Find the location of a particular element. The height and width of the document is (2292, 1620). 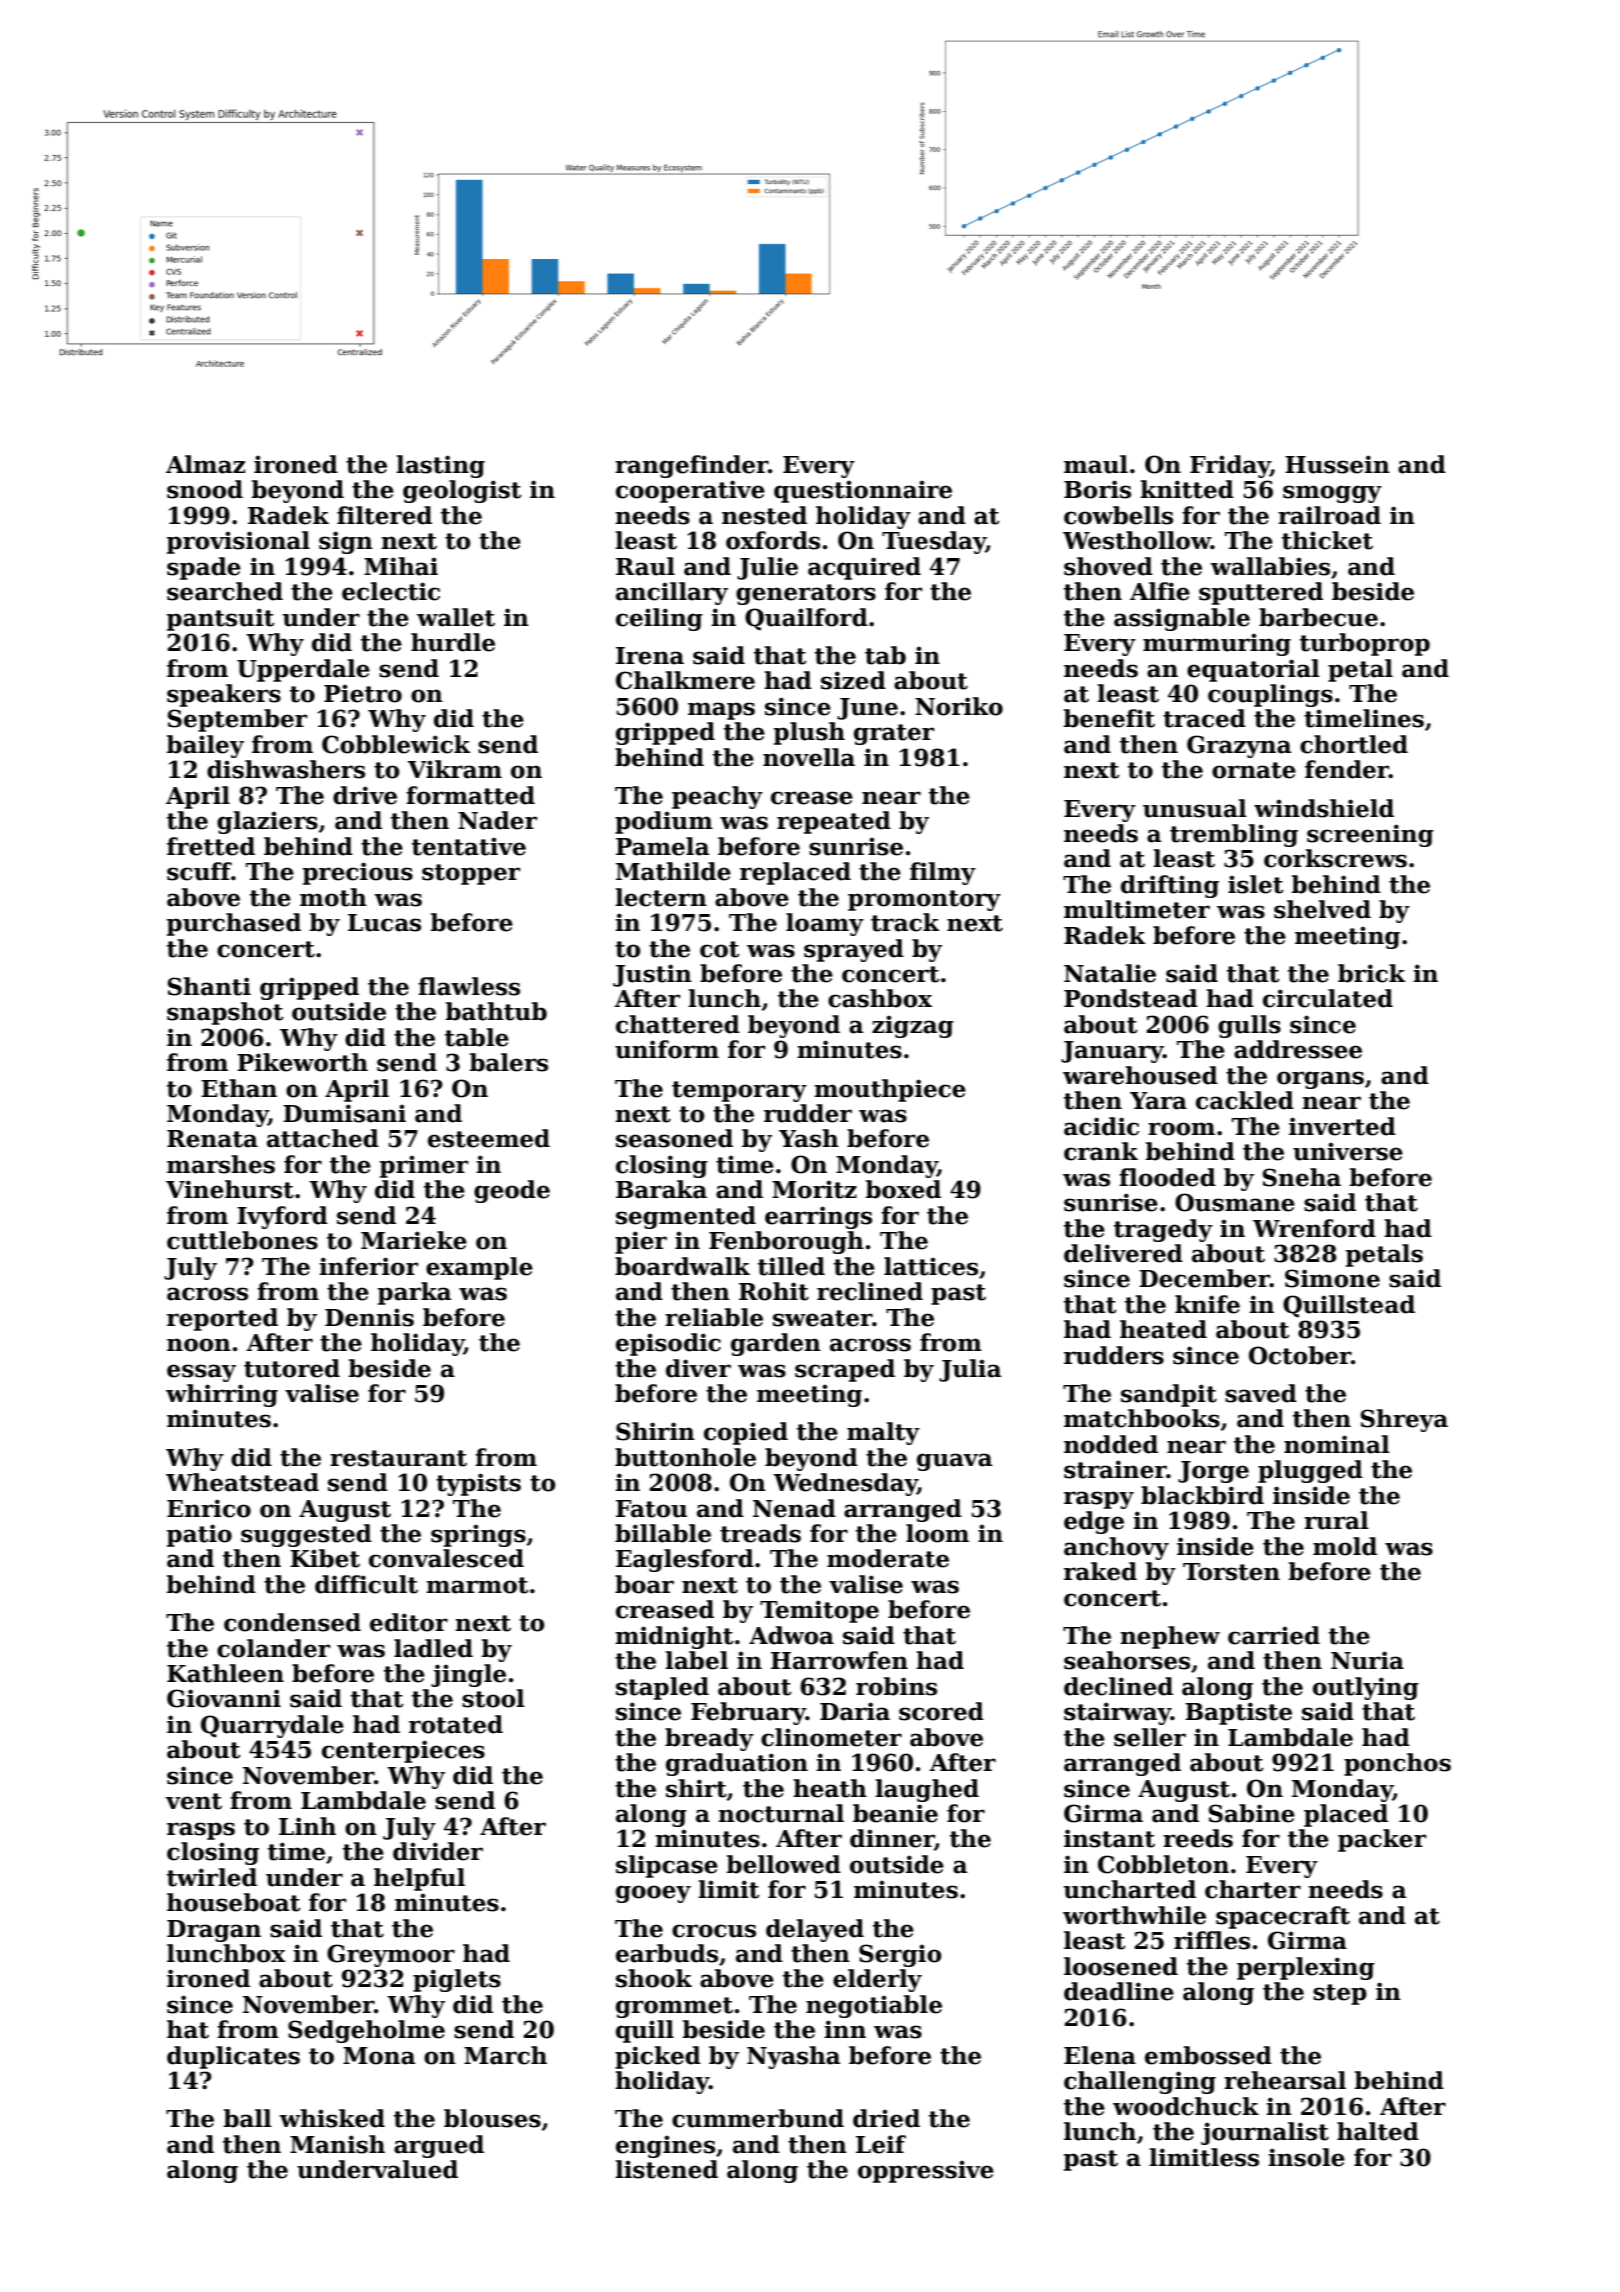

maul is located at coordinates (1096, 464).
